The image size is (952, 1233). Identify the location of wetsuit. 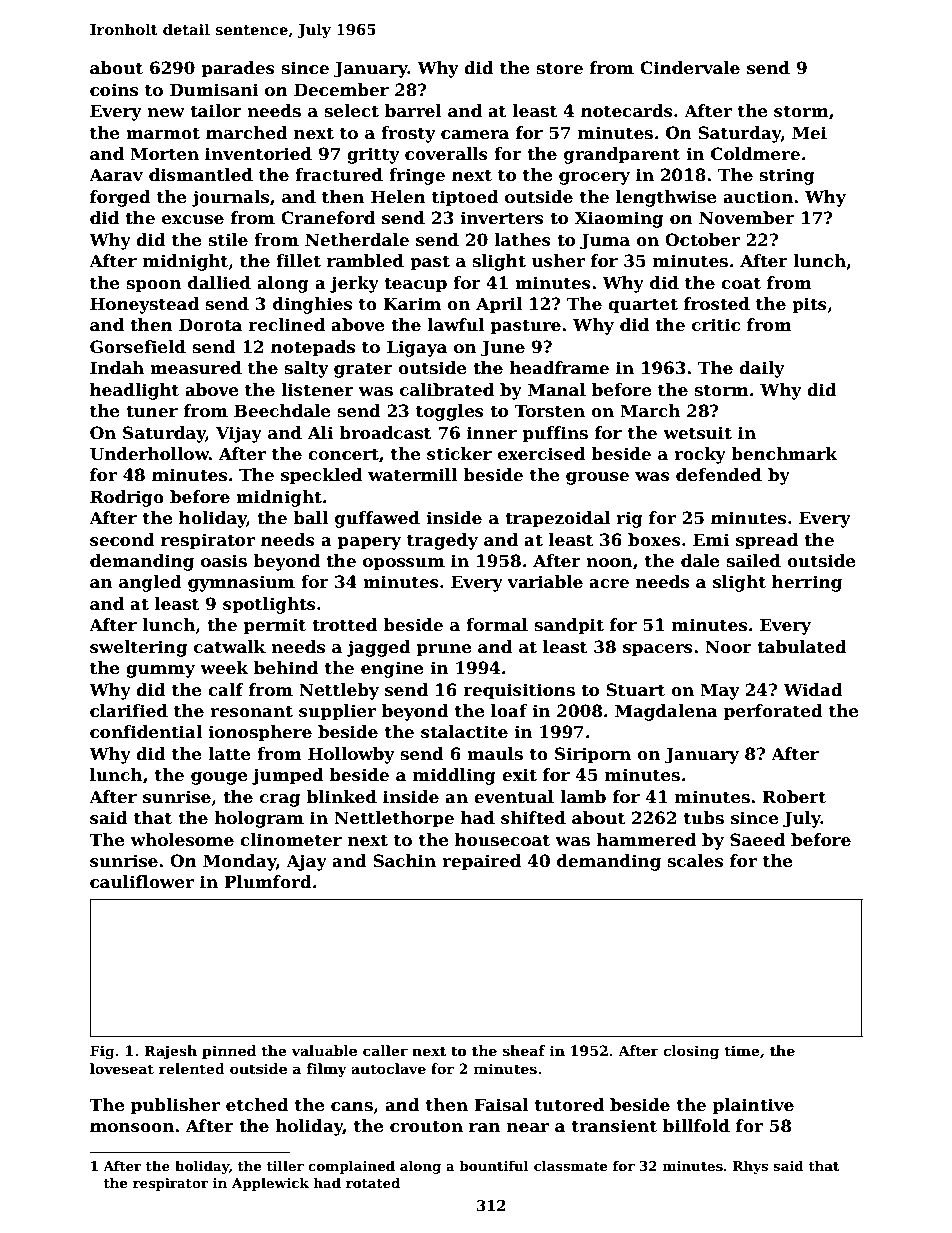
(697, 433).
